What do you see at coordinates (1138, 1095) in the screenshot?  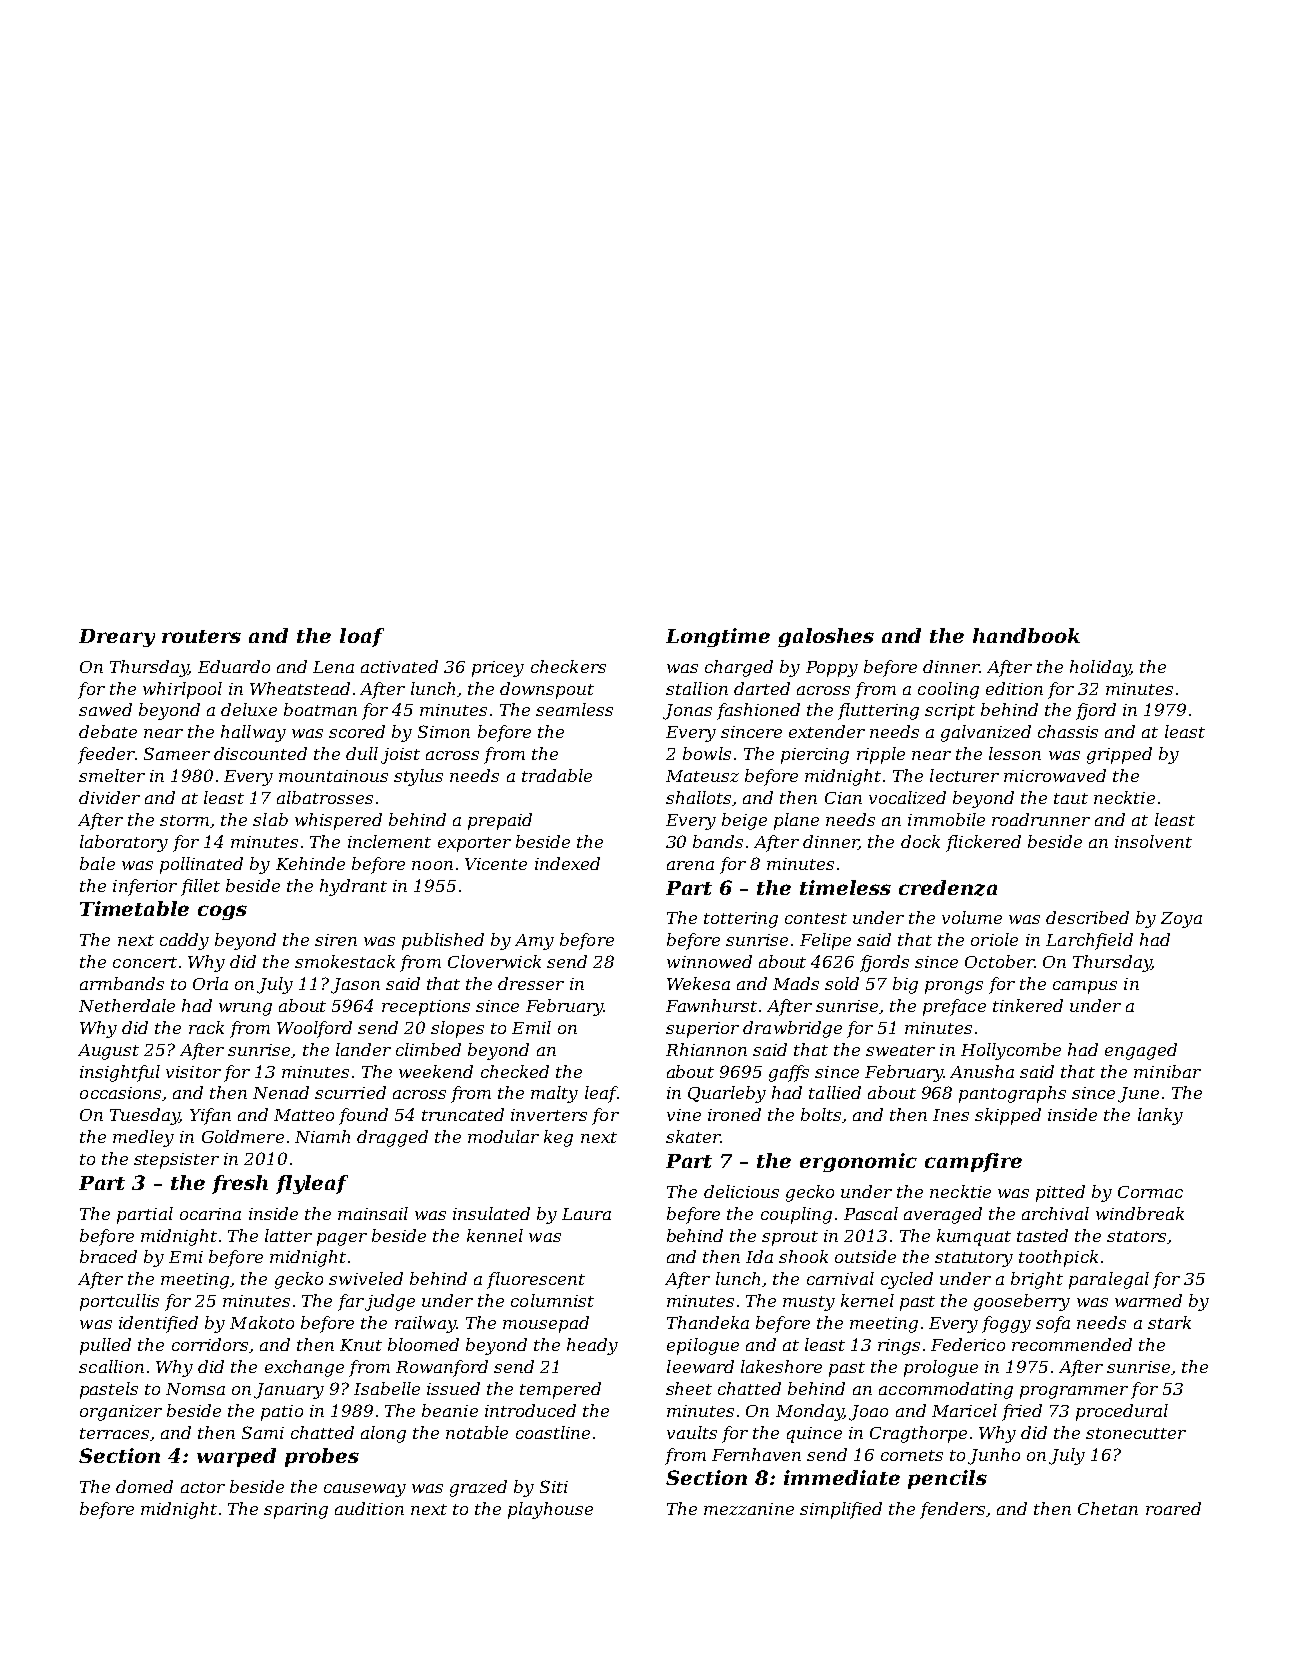 I see `June` at bounding box center [1138, 1095].
